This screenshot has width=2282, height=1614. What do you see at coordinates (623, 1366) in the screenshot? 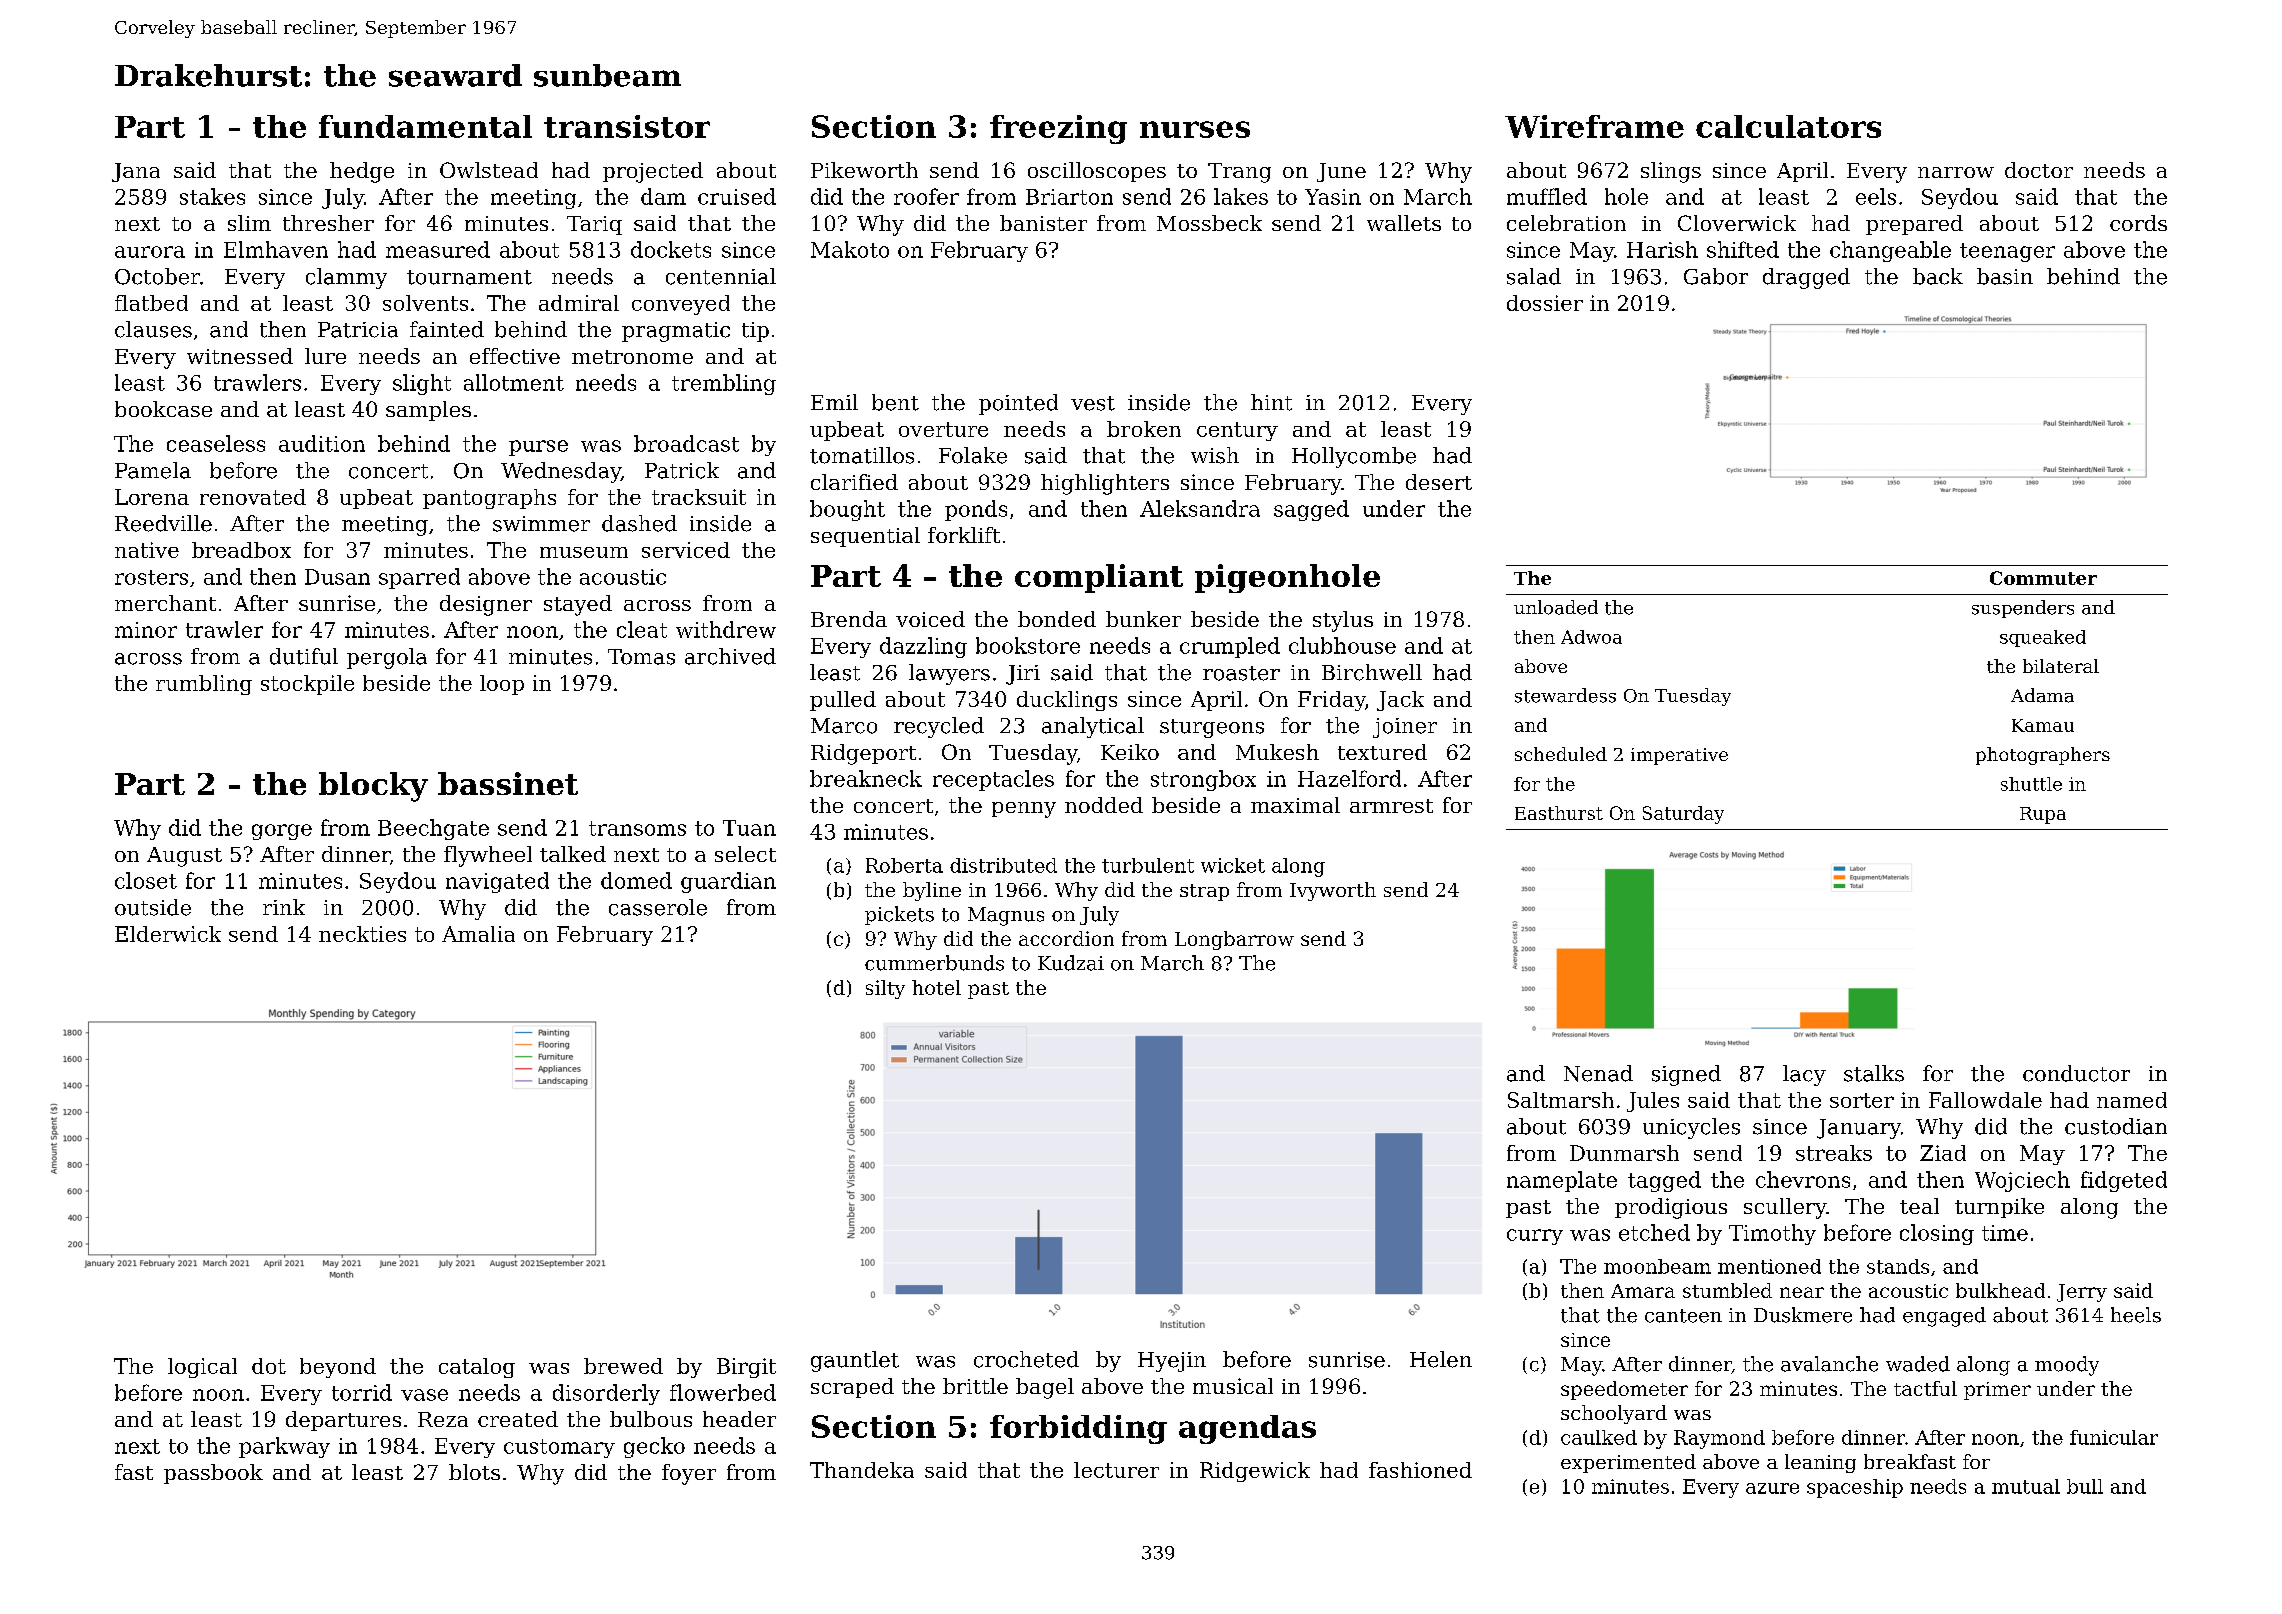
I see `brewed` at bounding box center [623, 1366].
